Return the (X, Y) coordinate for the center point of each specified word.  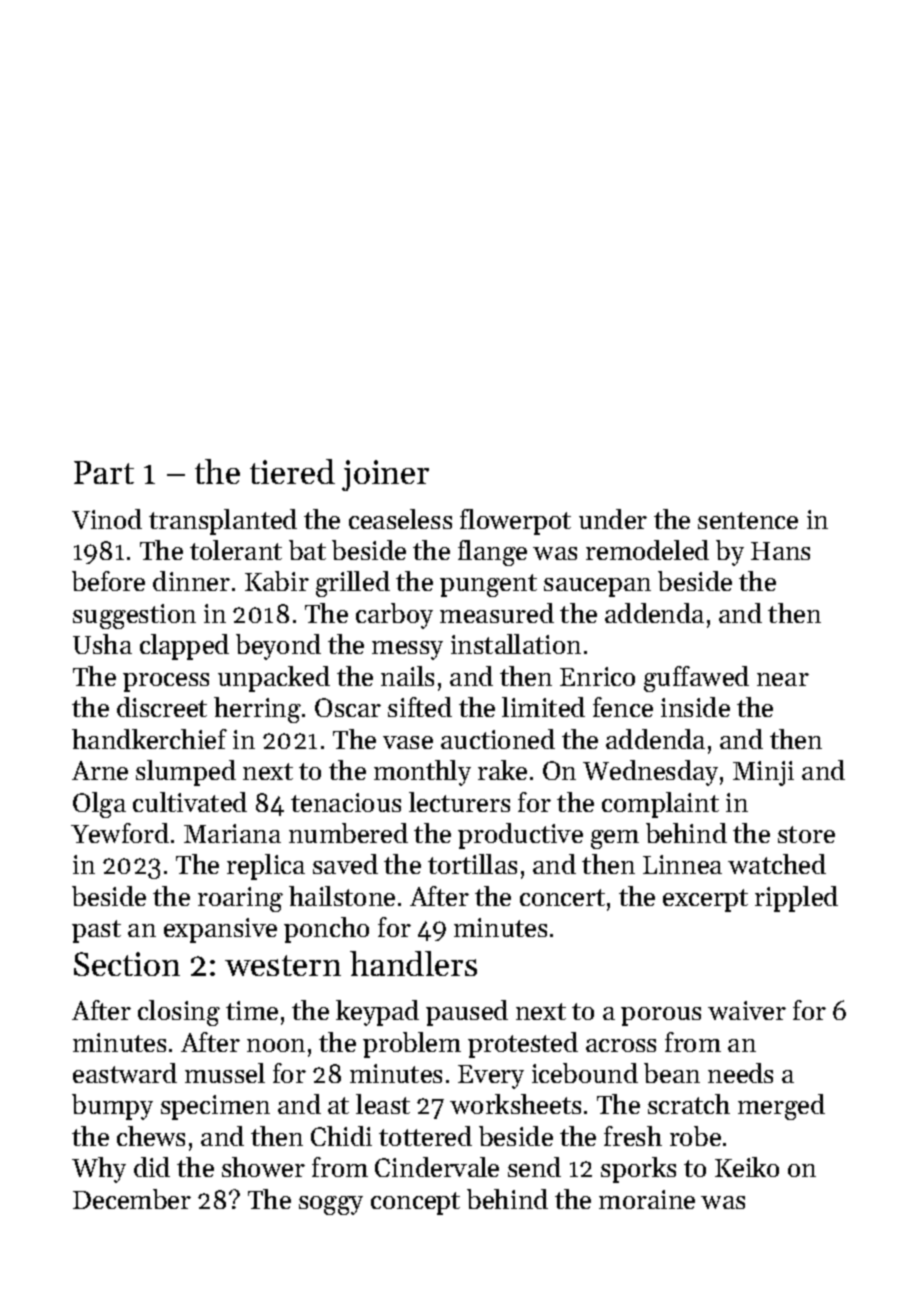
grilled (353, 584)
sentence (748, 520)
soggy (331, 1205)
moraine (647, 1199)
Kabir (277, 581)
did (152, 1167)
